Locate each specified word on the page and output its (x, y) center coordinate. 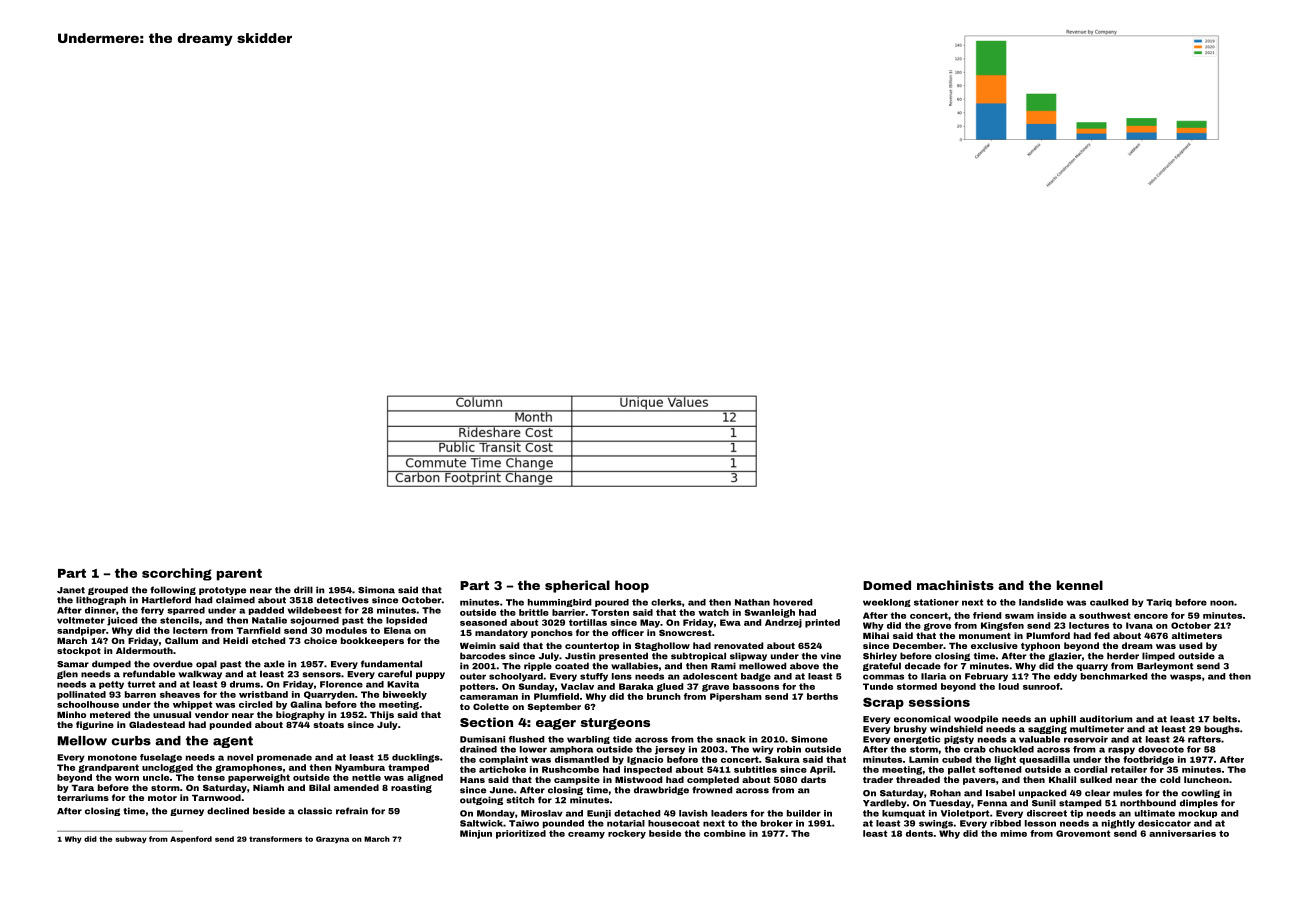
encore (1151, 616)
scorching (177, 574)
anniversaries (1182, 833)
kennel (1080, 585)
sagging (1047, 729)
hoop (632, 586)
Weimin (478, 645)
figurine (95, 725)
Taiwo (524, 823)
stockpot (79, 651)
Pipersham (736, 697)
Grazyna (332, 839)
